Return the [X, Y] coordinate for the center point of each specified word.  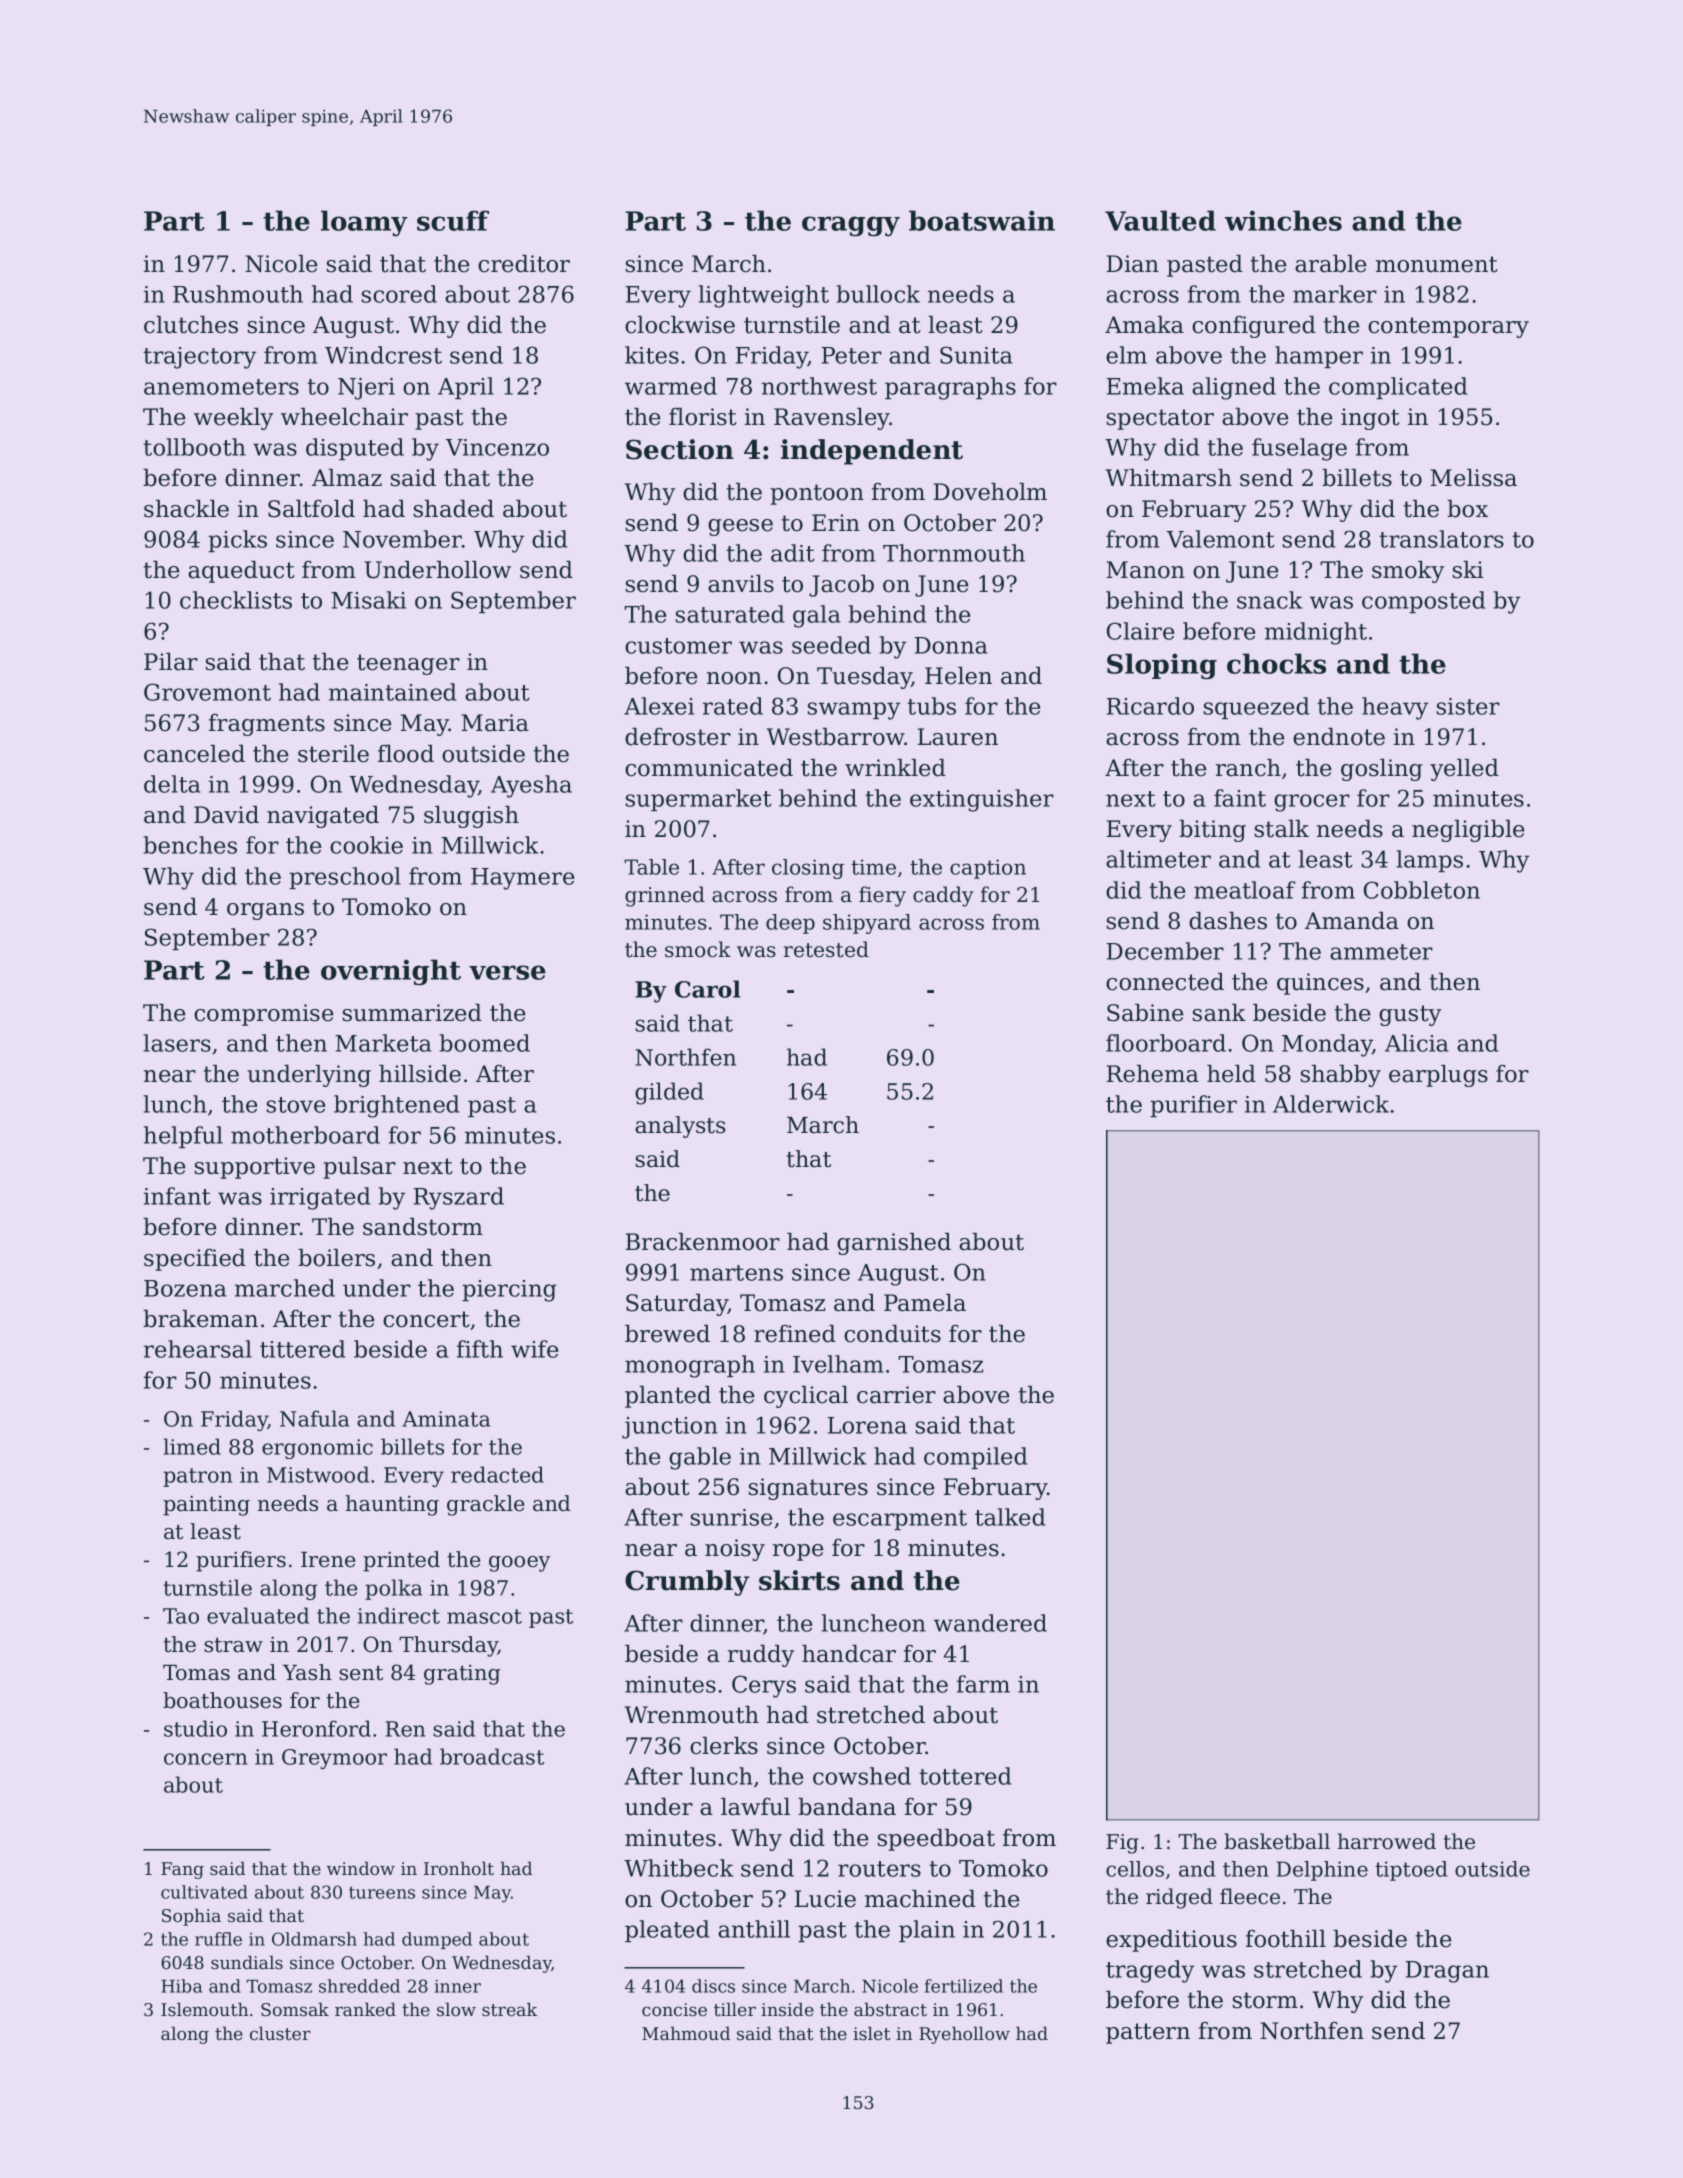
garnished [894, 1244]
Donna [951, 645]
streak [509, 2009]
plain [927, 1931]
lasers [177, 1043]
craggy [851, 226]
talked [1010, 1517]
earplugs [1438, 1076]
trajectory [199, 358]
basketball [1277, 1841]
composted [1423, 602]
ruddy [761, 1656]
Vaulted [1160, 220]
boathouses [222, 1700]
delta [172, 784]
